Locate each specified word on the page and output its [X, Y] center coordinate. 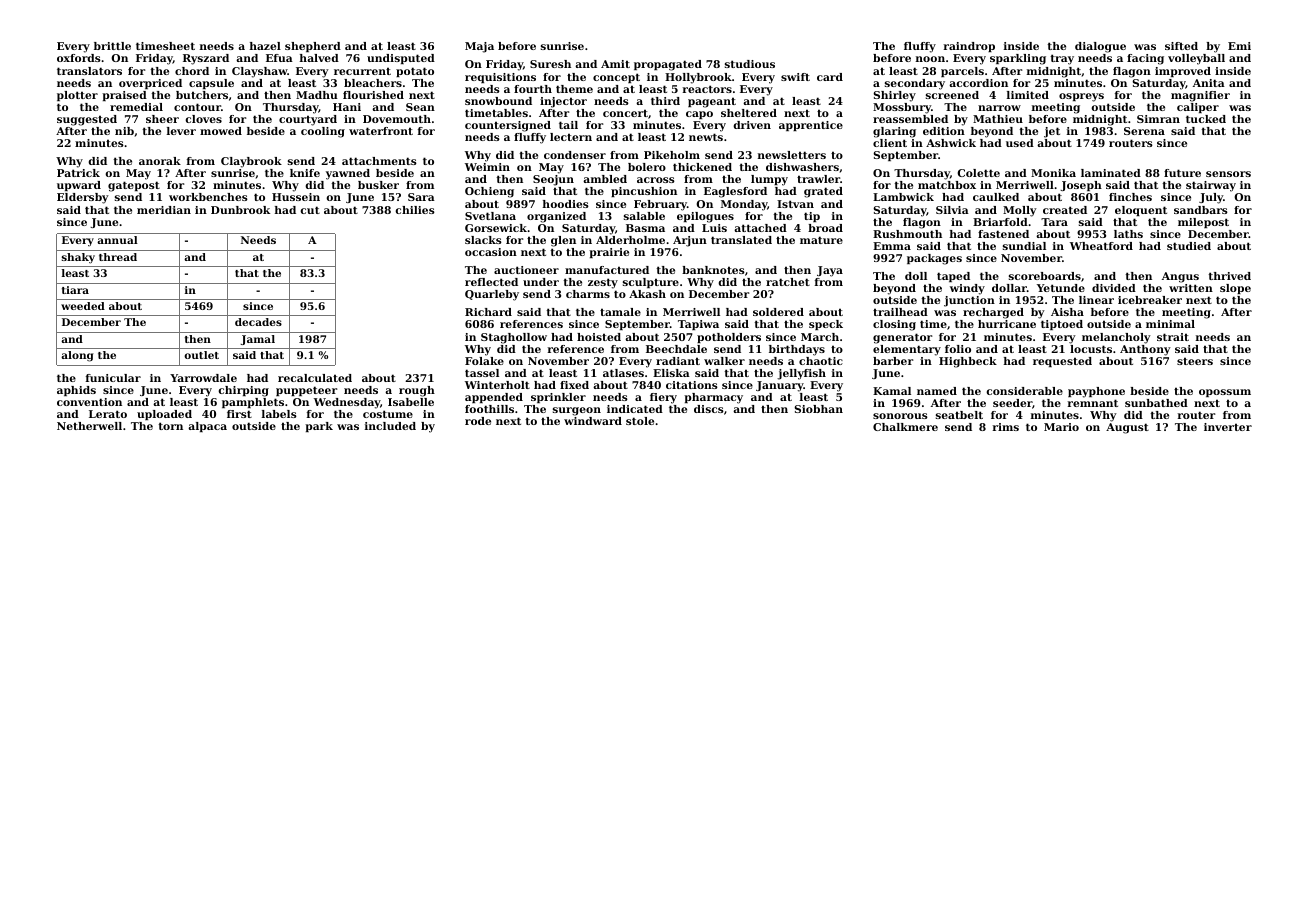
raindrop [969, 47]
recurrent [362, 71]
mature [821, 240]
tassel [482, 373]
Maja [479, 47]
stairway [1211, 186]
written [1191, 288]
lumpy [769, 180]
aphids [76, 391]
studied [1189, 246]
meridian [164, 210]
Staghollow [514, 338]
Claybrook [251, 162]
